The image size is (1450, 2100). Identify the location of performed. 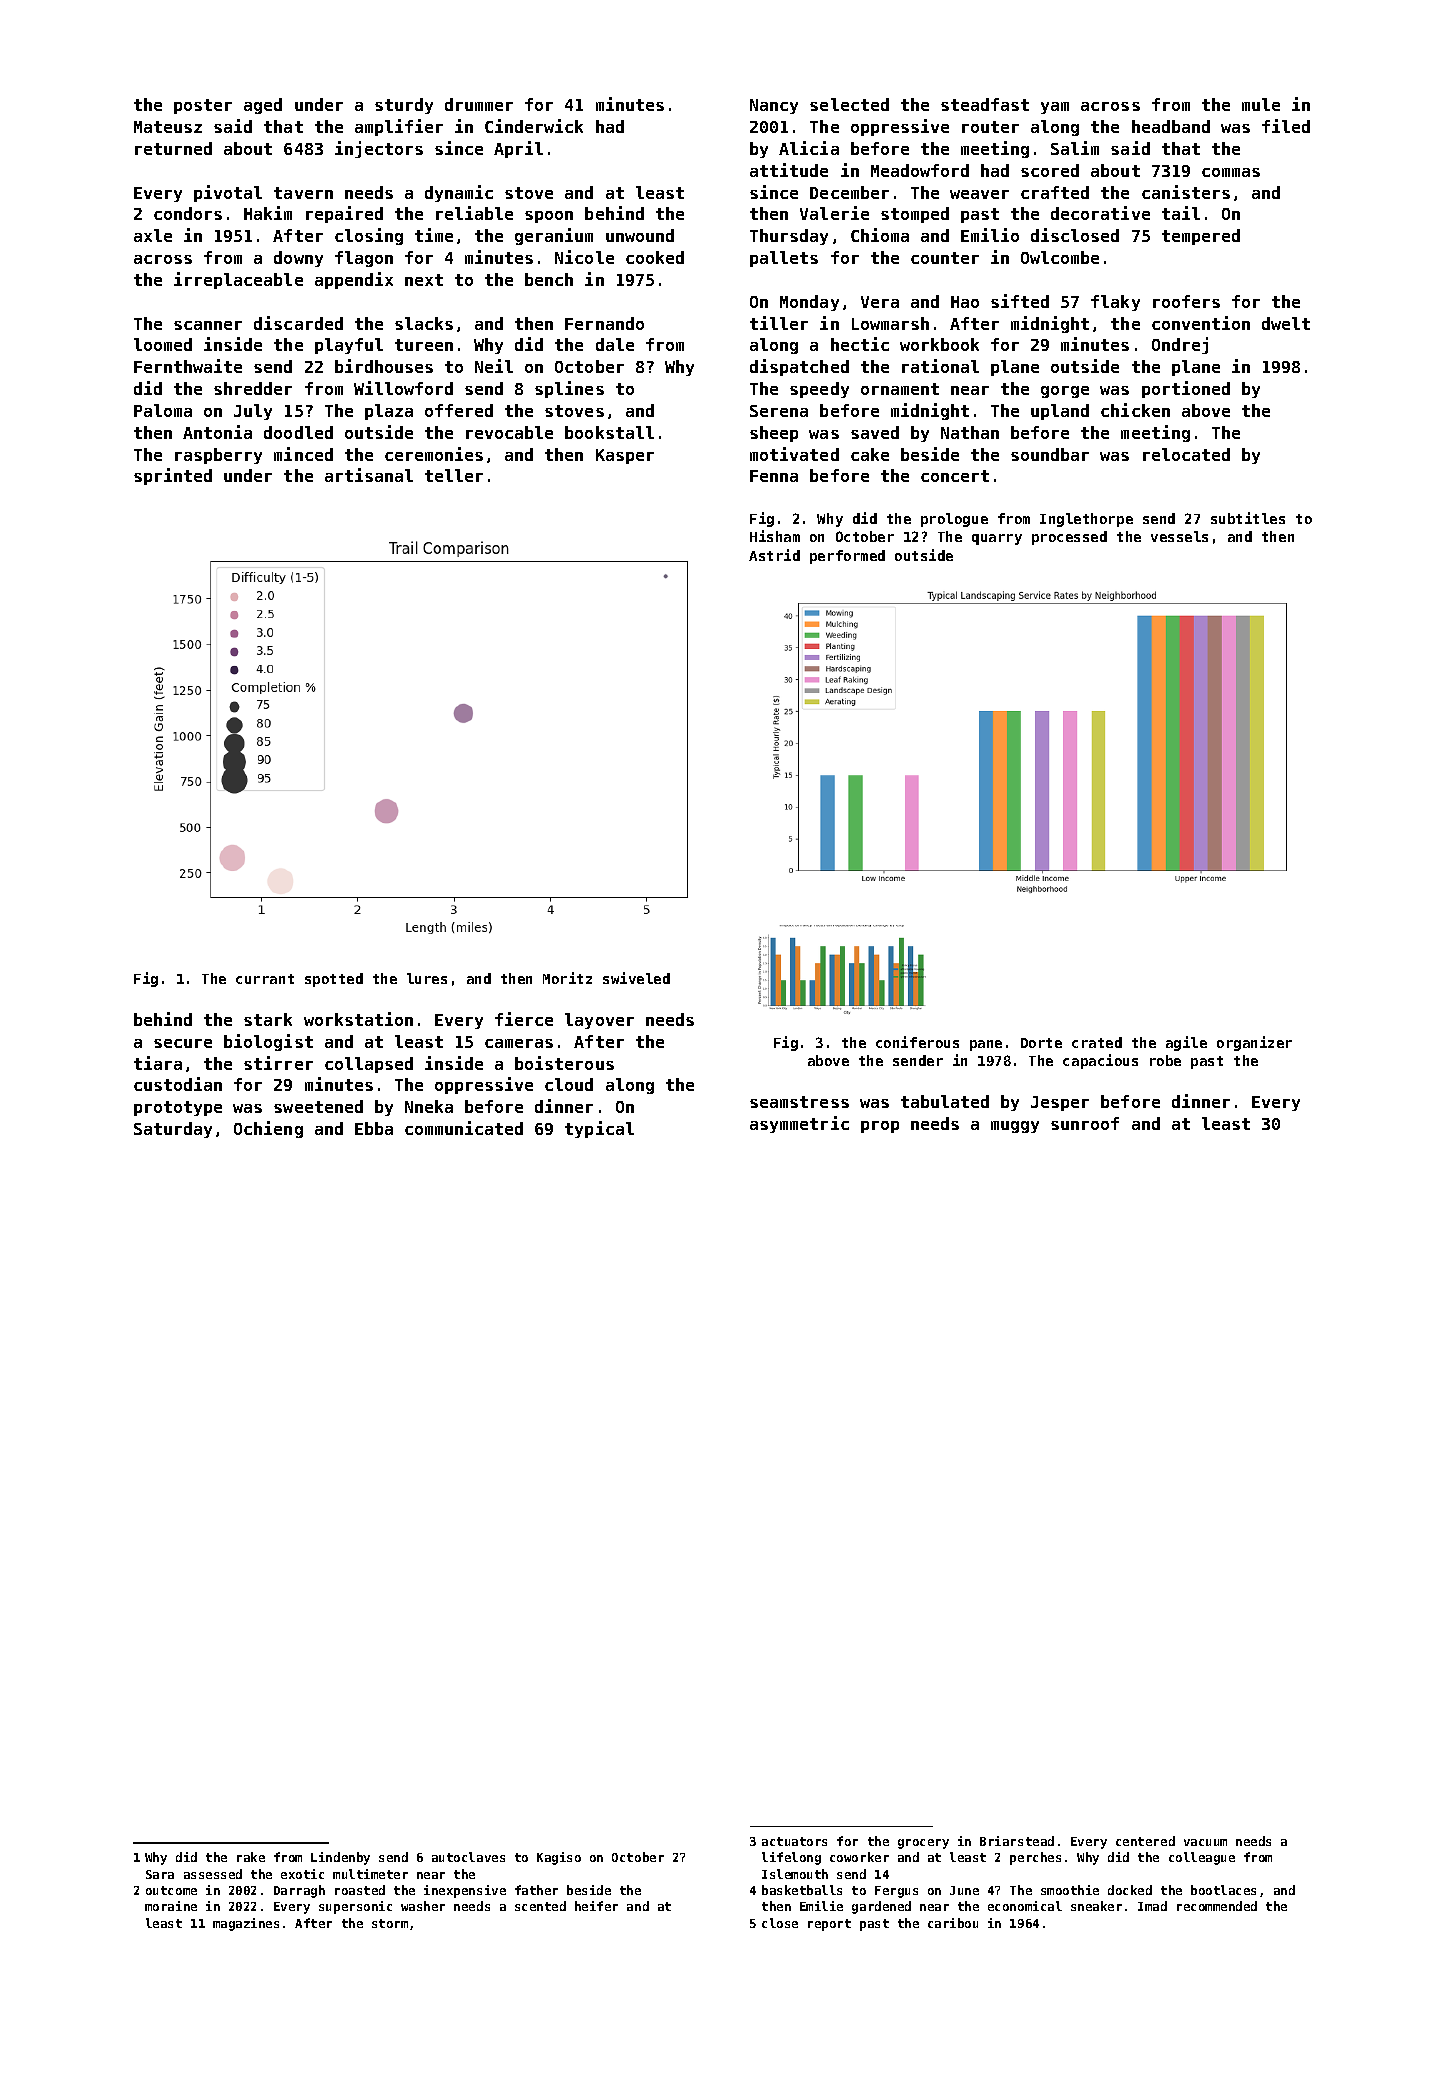
(847, 557).
